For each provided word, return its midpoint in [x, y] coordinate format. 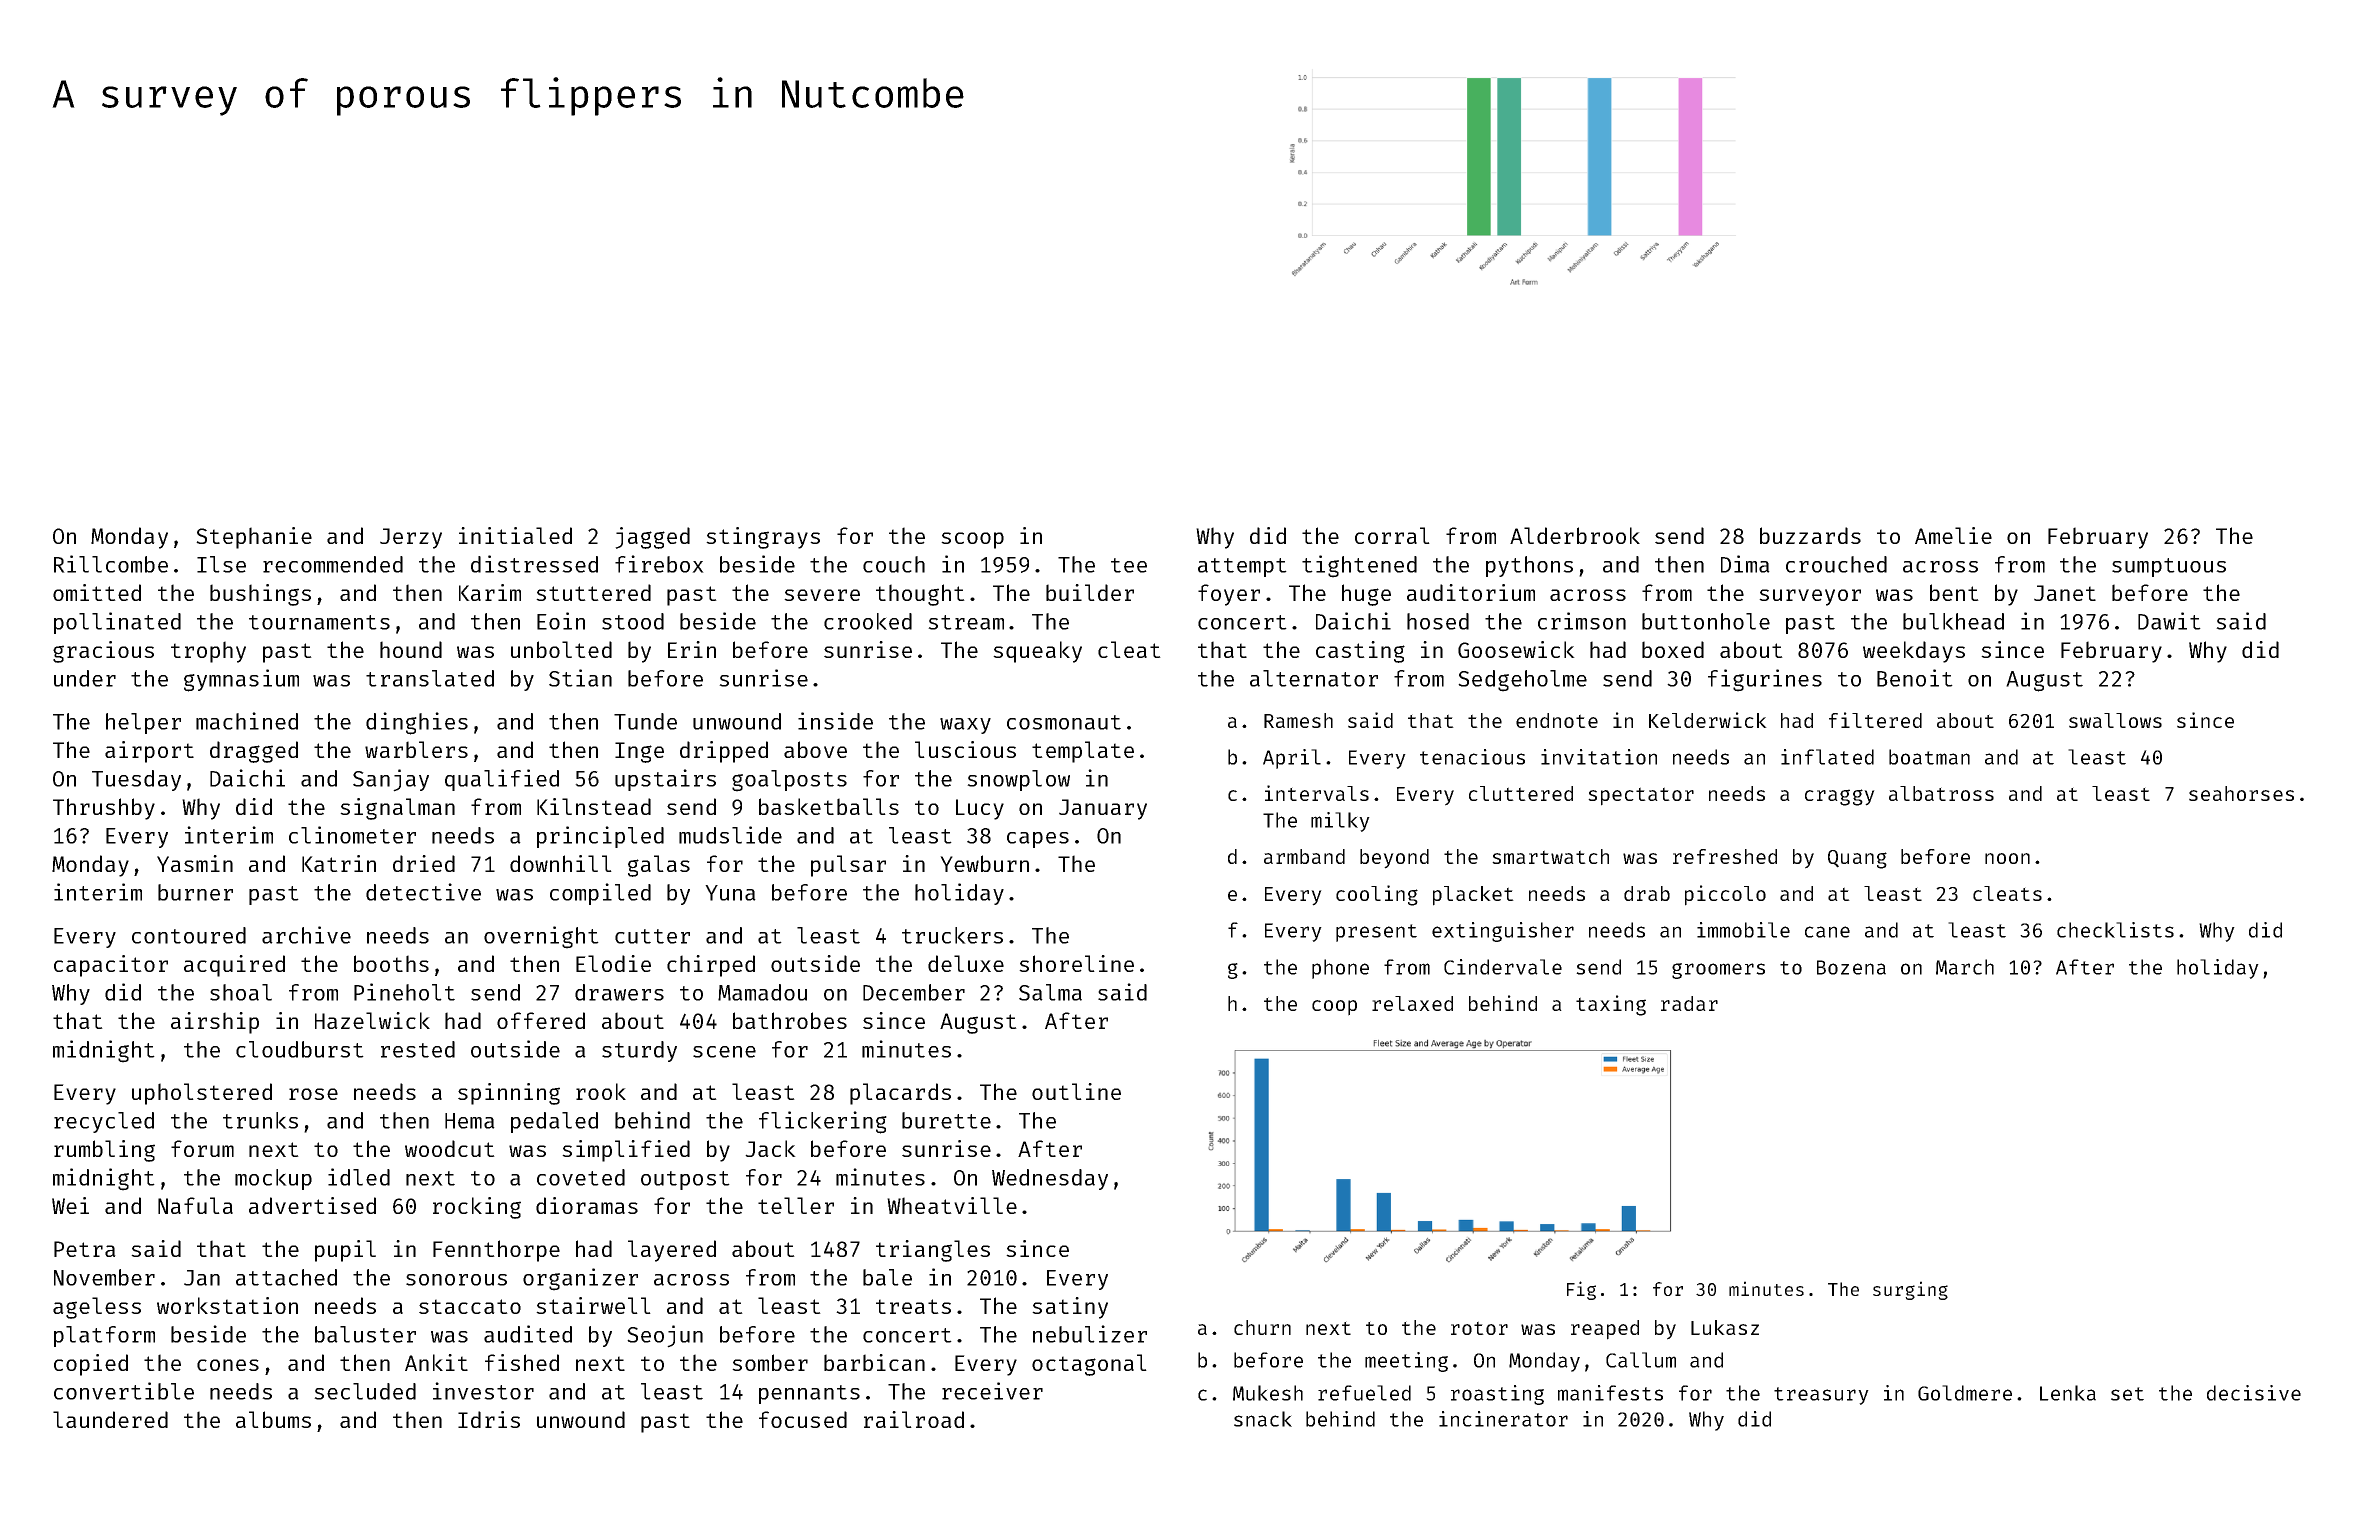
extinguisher [1503, 932]
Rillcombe [111, 564]
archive [306, 935]
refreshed [1725, 856]
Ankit [436, 1362]
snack [1263, 1419]
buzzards [1810, 535]
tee [1129, 565]
